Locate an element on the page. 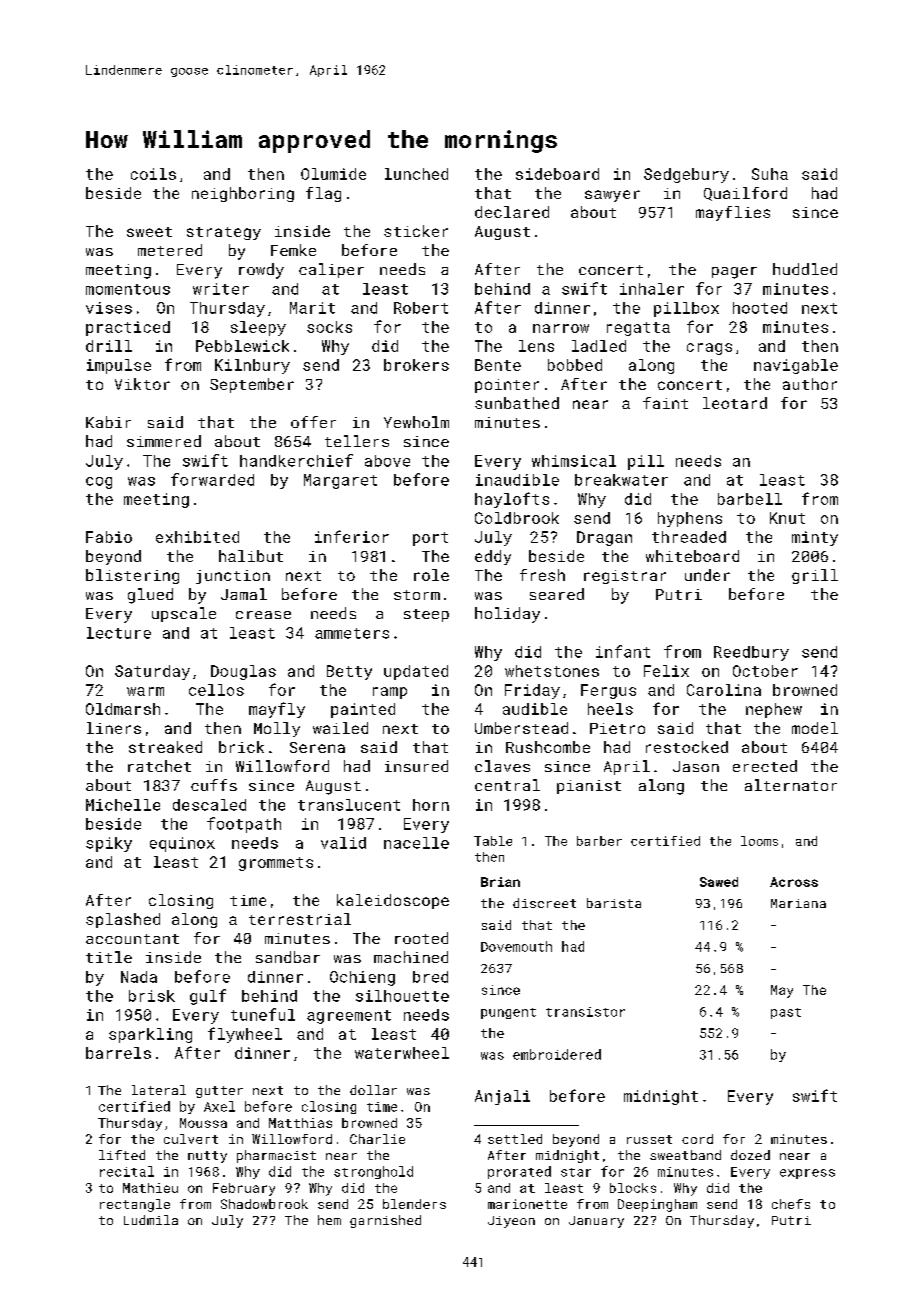 The image size is (924, 1308). eddy is located at coordinates (493, 557).
